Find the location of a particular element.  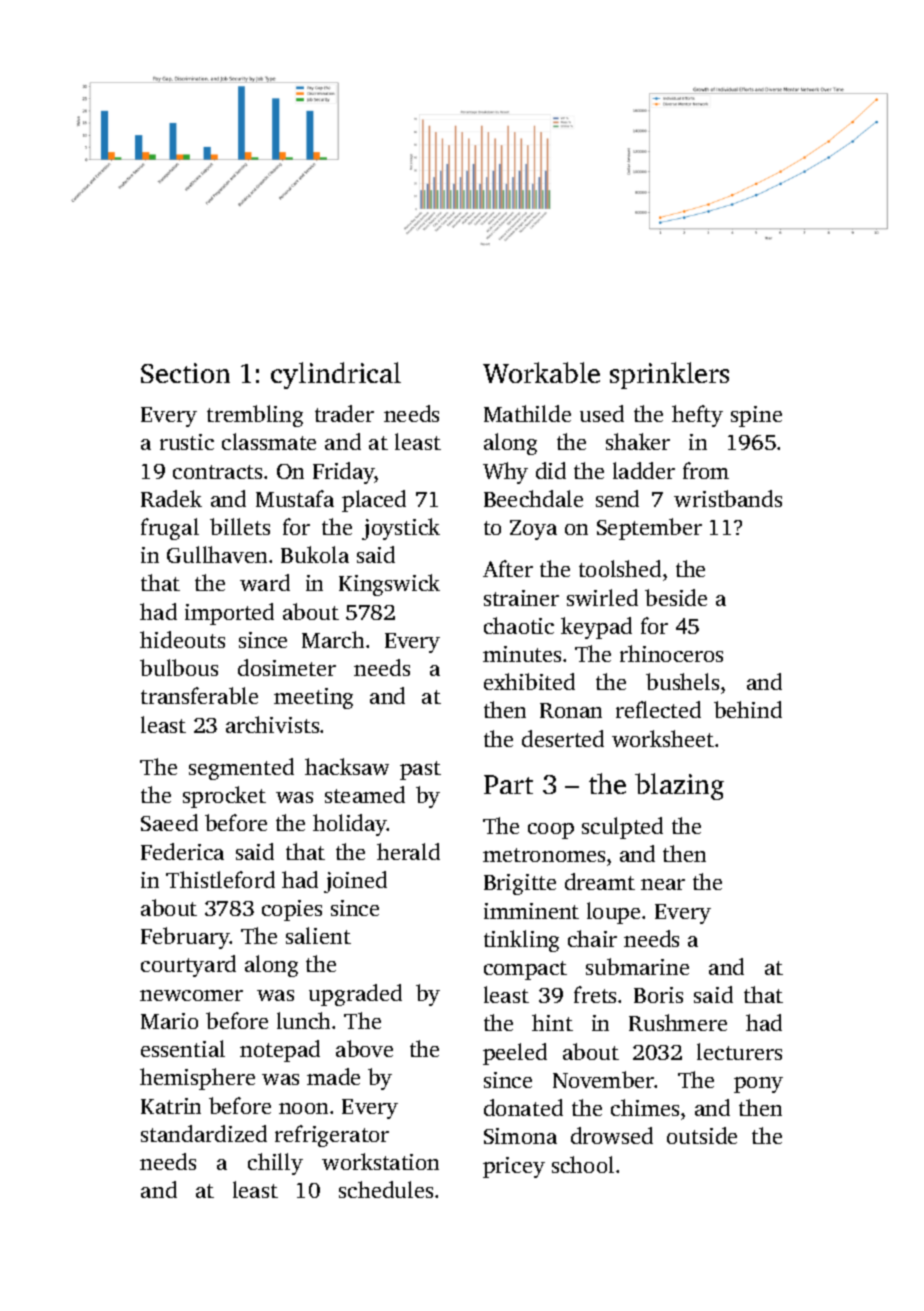

upgraded is located at coordinates (355, 995).
